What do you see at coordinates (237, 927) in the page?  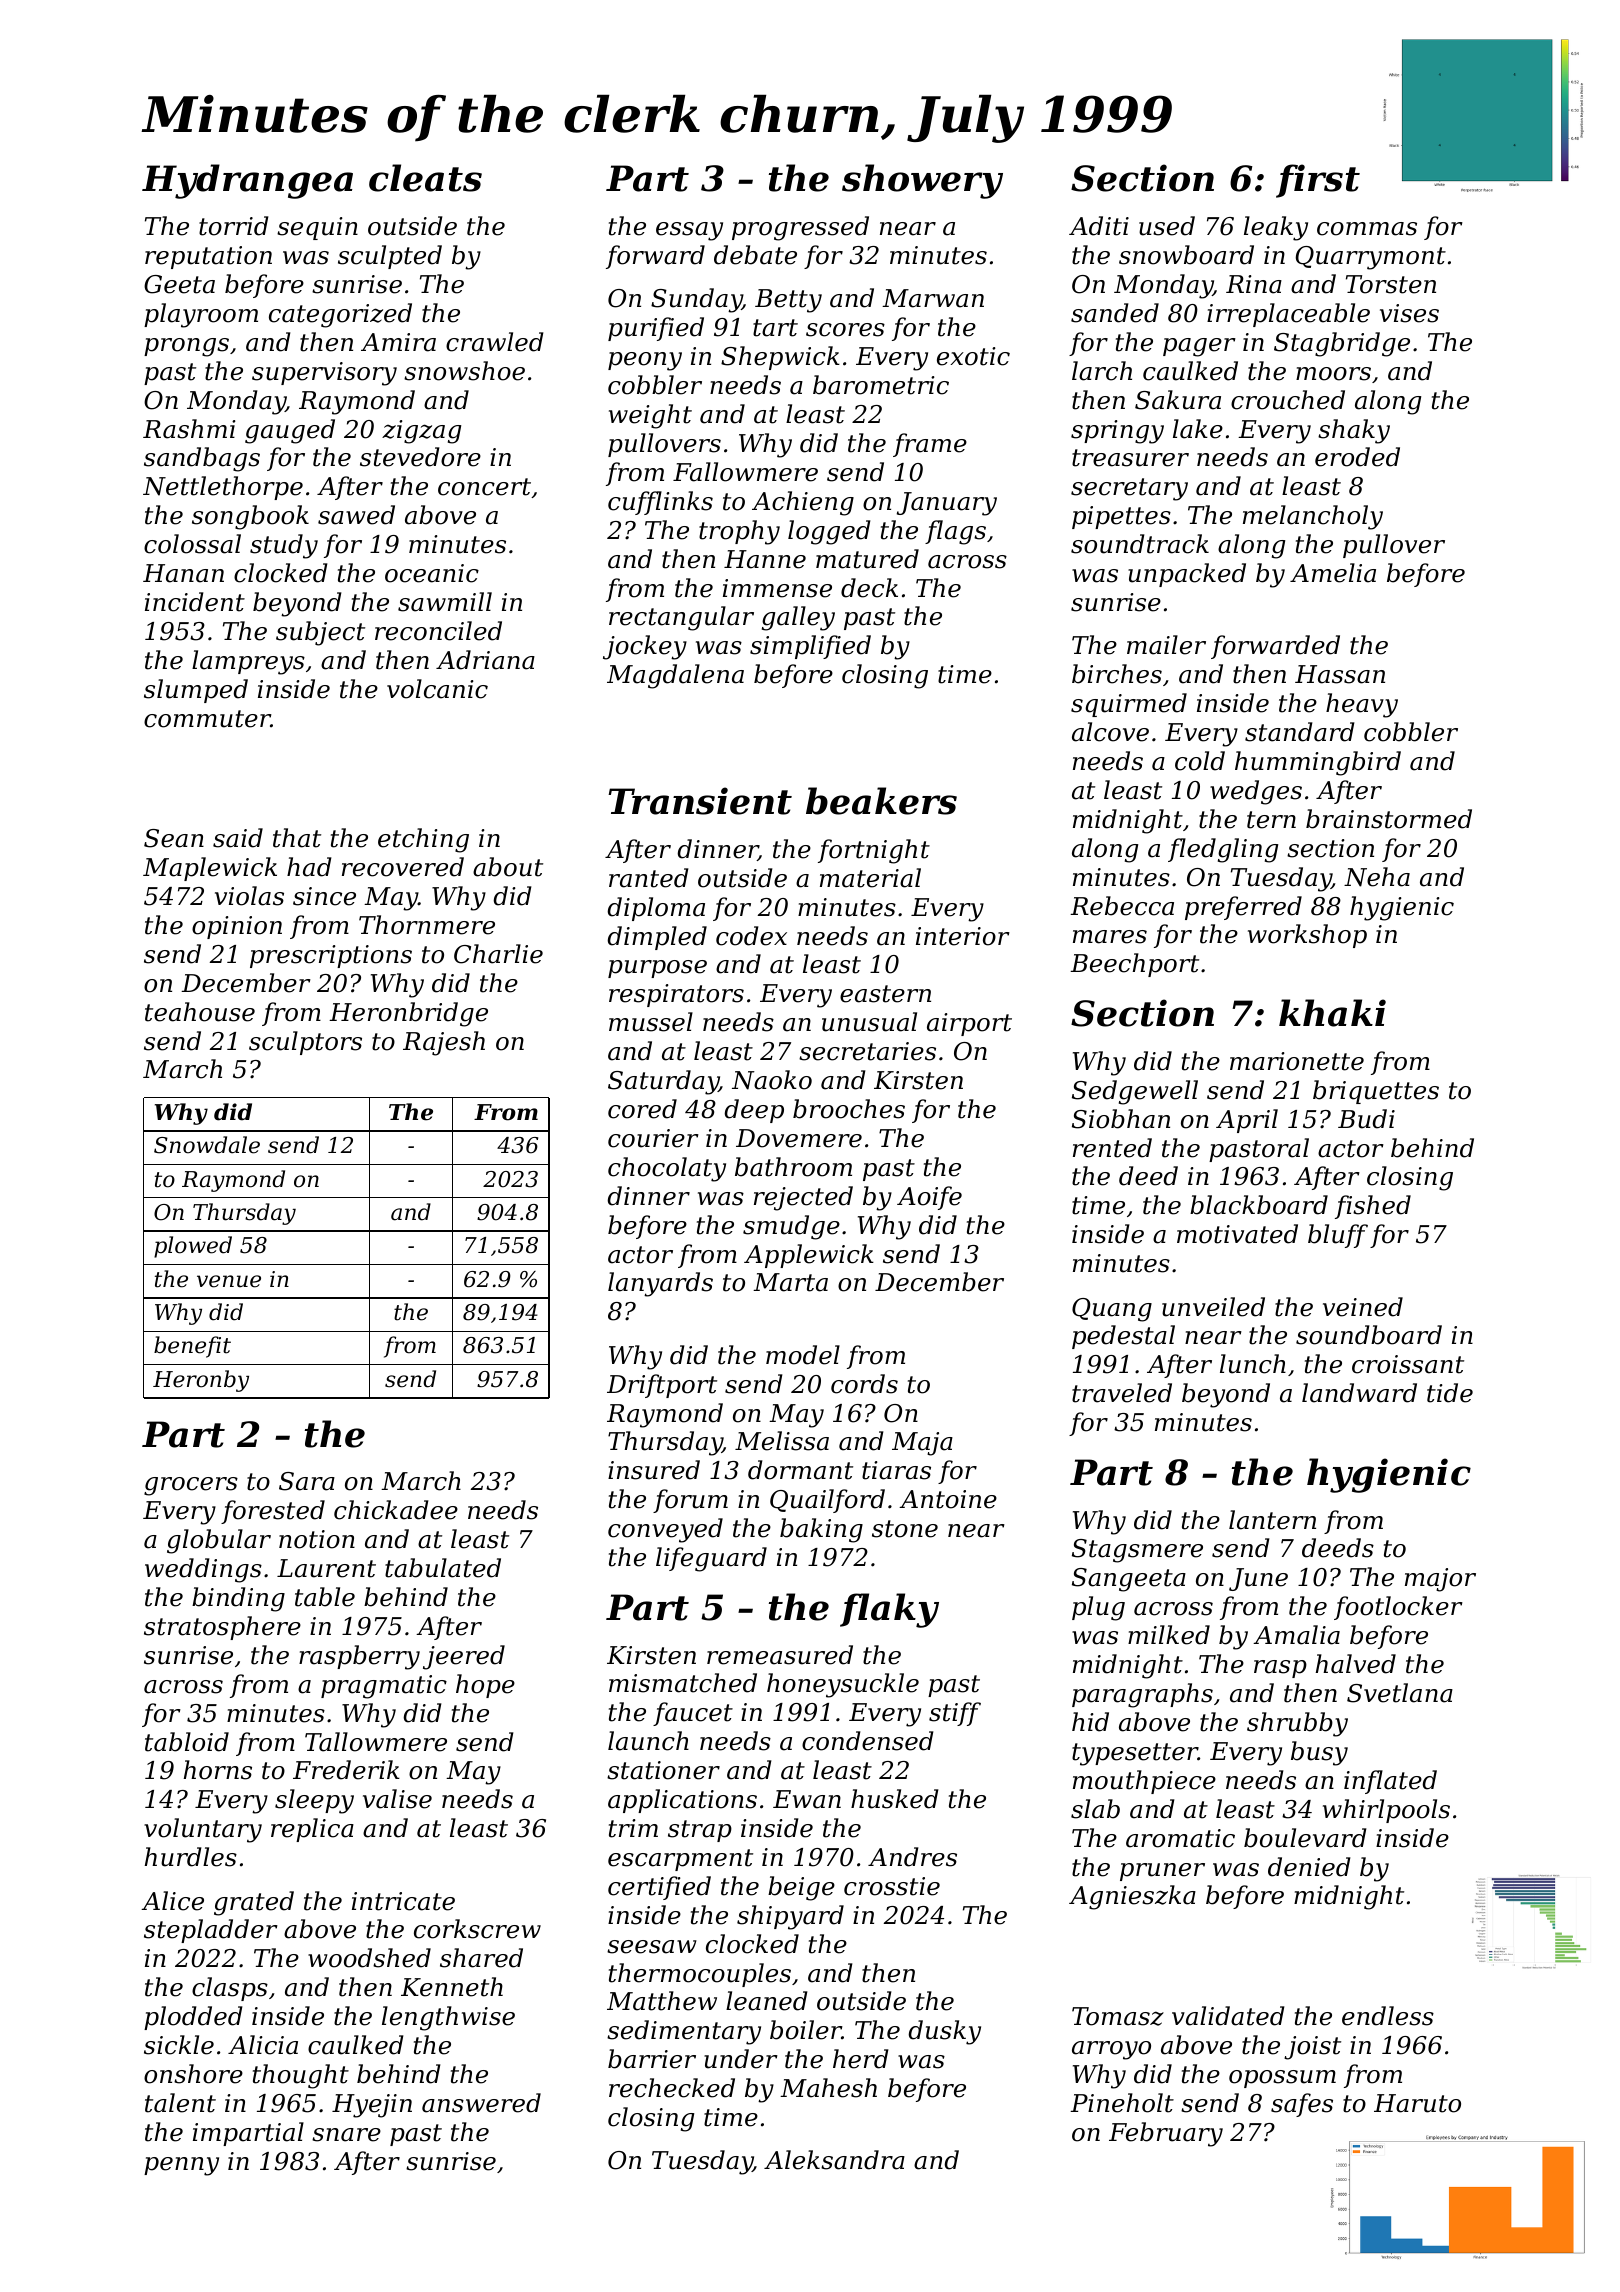 I see `opinion` at bounding box center [237, 927].
